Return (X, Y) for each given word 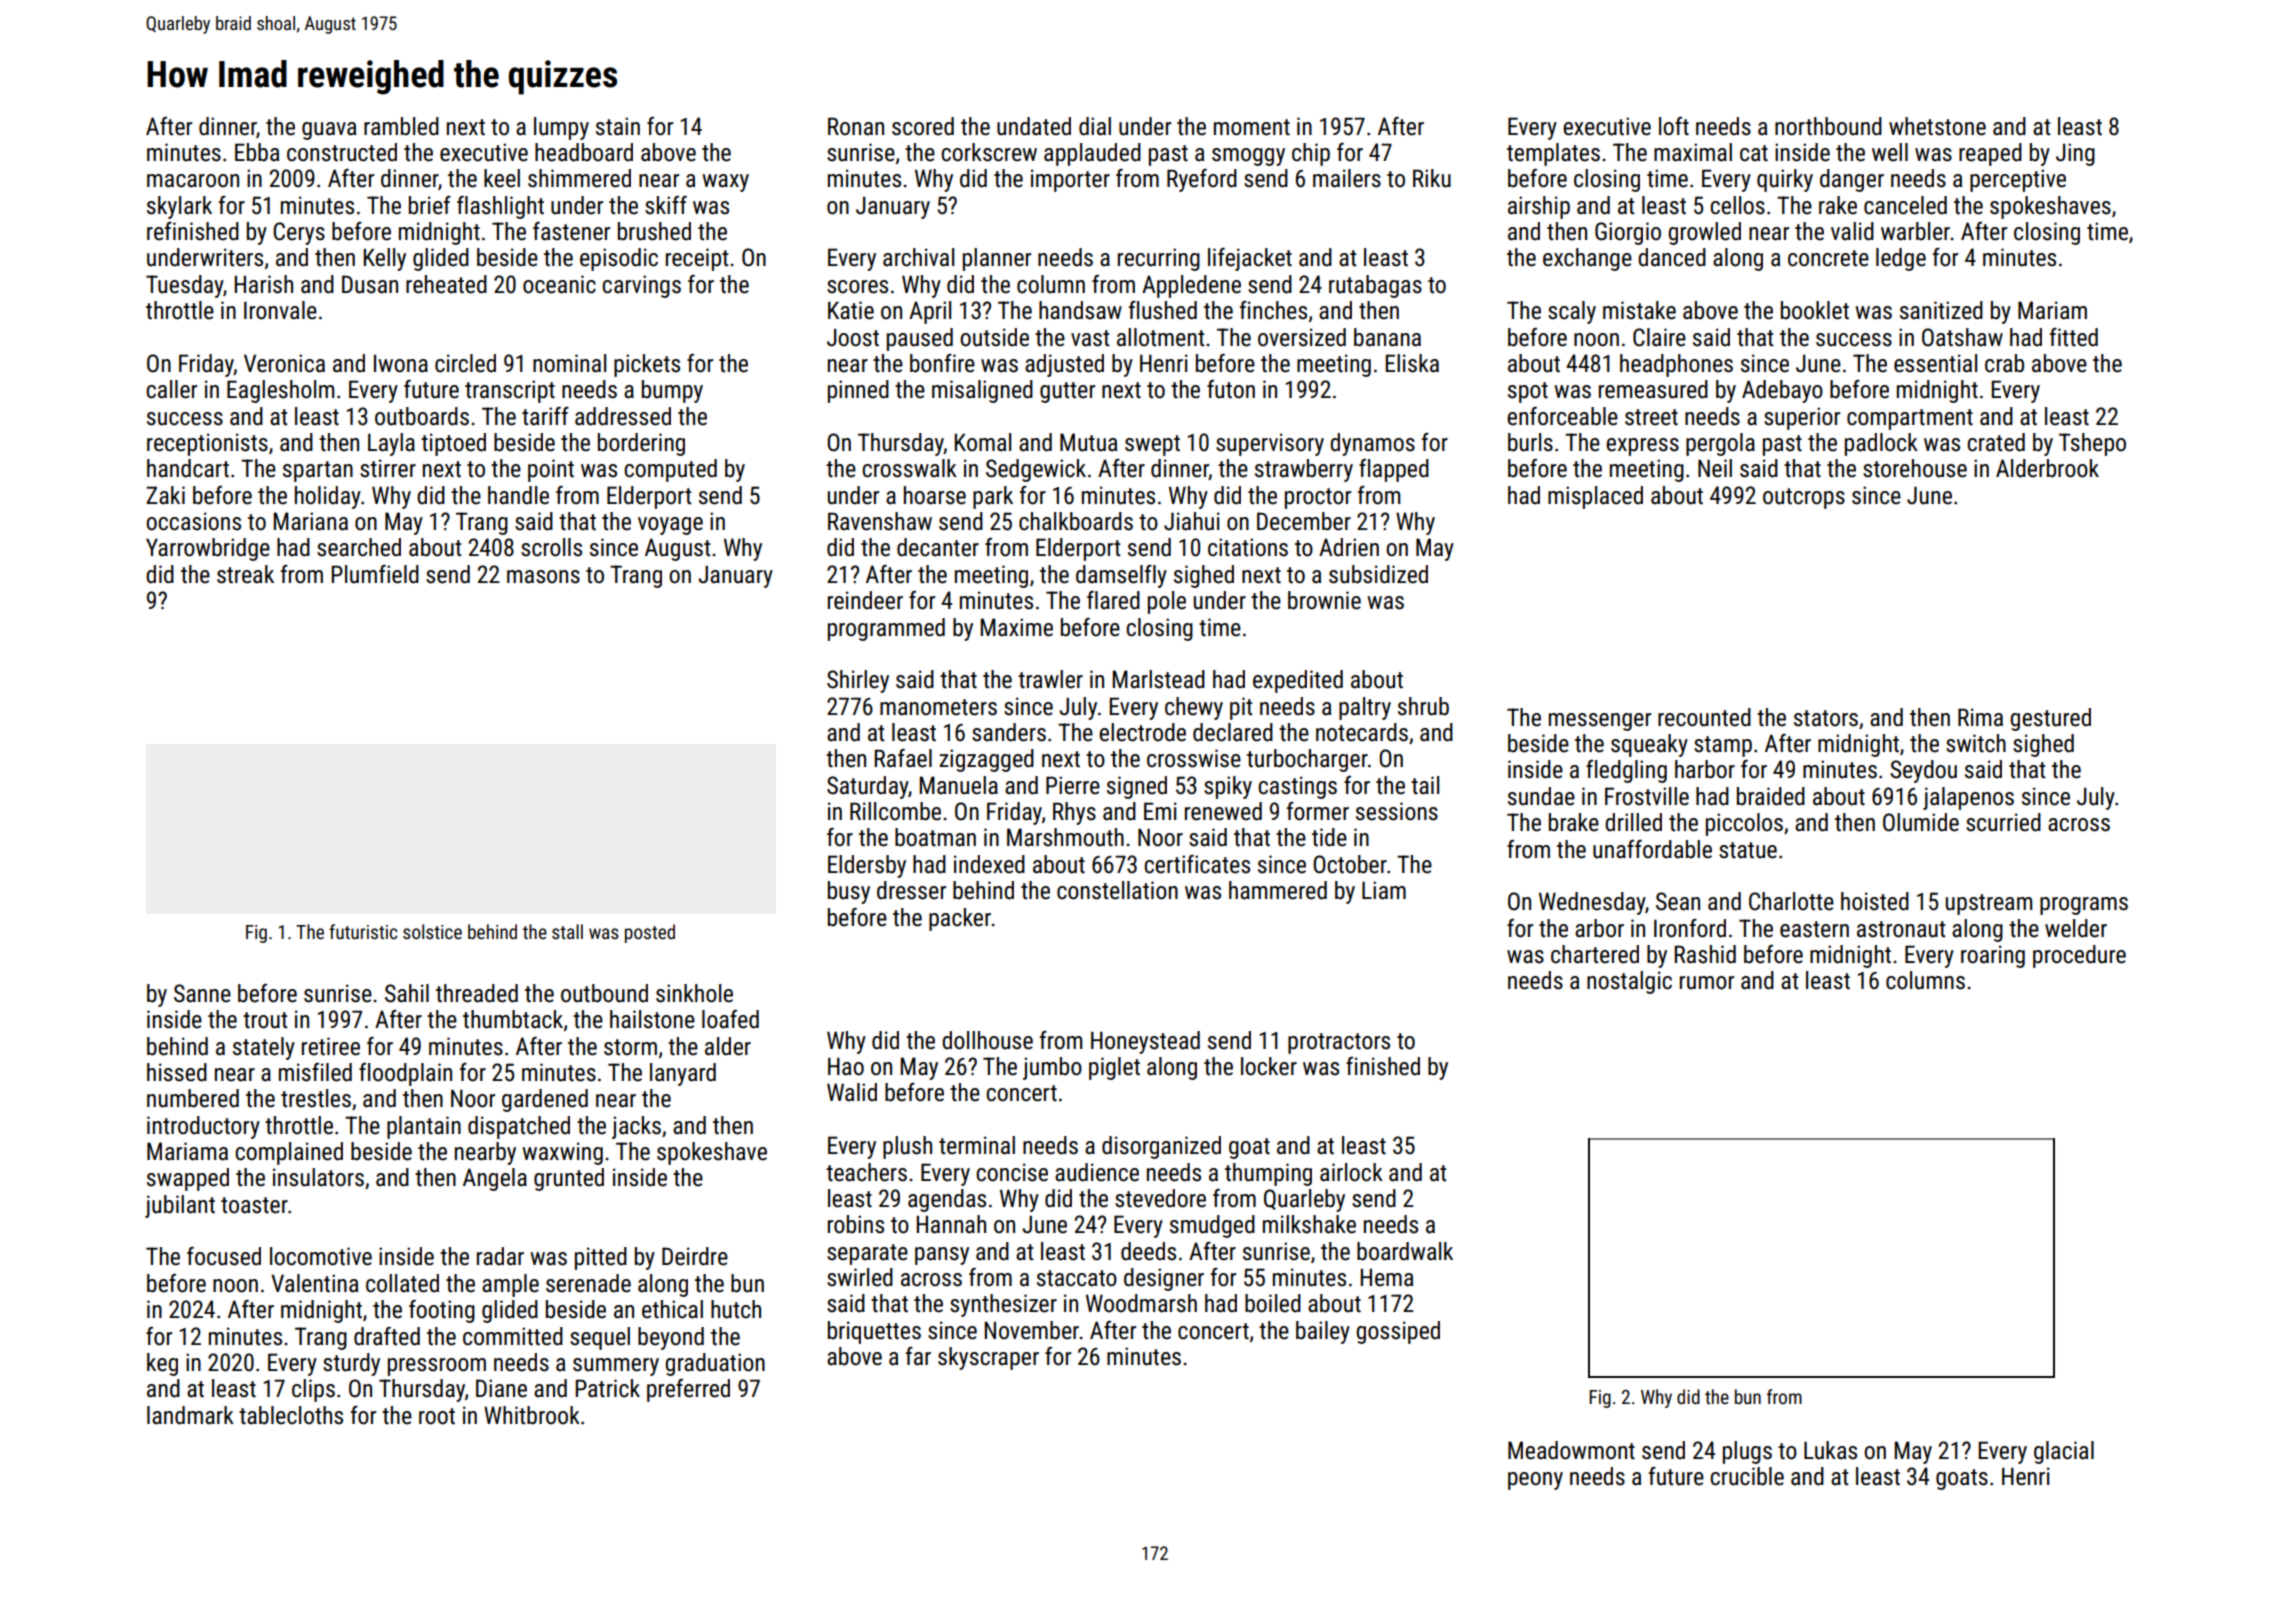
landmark (190, 1415)
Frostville (1647, 796)
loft (1674, 126)
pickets (647, 365)
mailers (1347, 178)
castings (1297, 787)
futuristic (363, 931)
